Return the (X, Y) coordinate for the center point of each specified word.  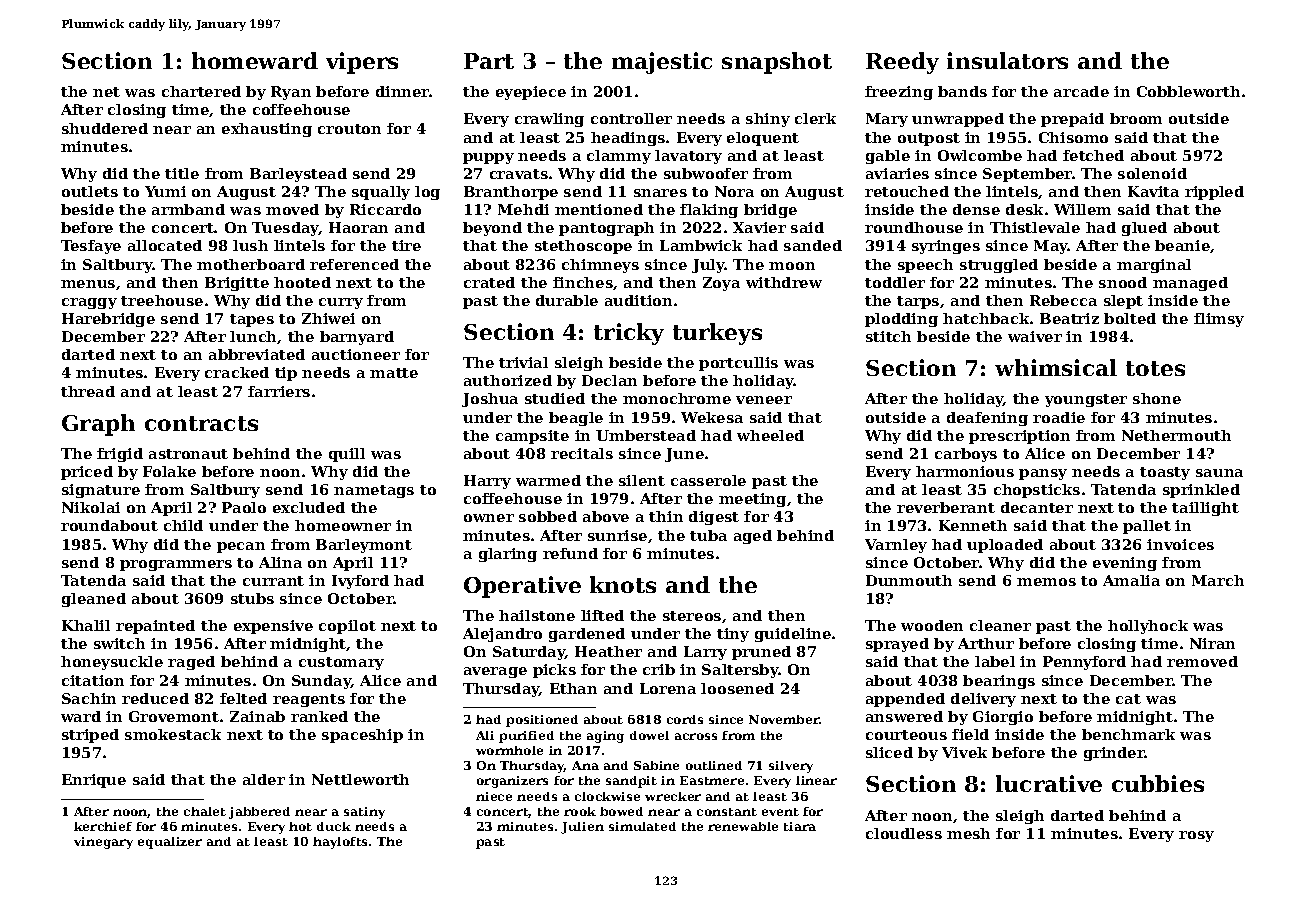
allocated (165, 245)
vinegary (103, 843)
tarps (918, 302)
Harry (487, 482)
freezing (899, 93)
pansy (1043, 474)
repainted (155, 627)
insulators (1007, 60)
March (1218, 580)
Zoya (721, 284)
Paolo (244, 507)
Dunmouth (909, 580)
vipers (362, 63)
